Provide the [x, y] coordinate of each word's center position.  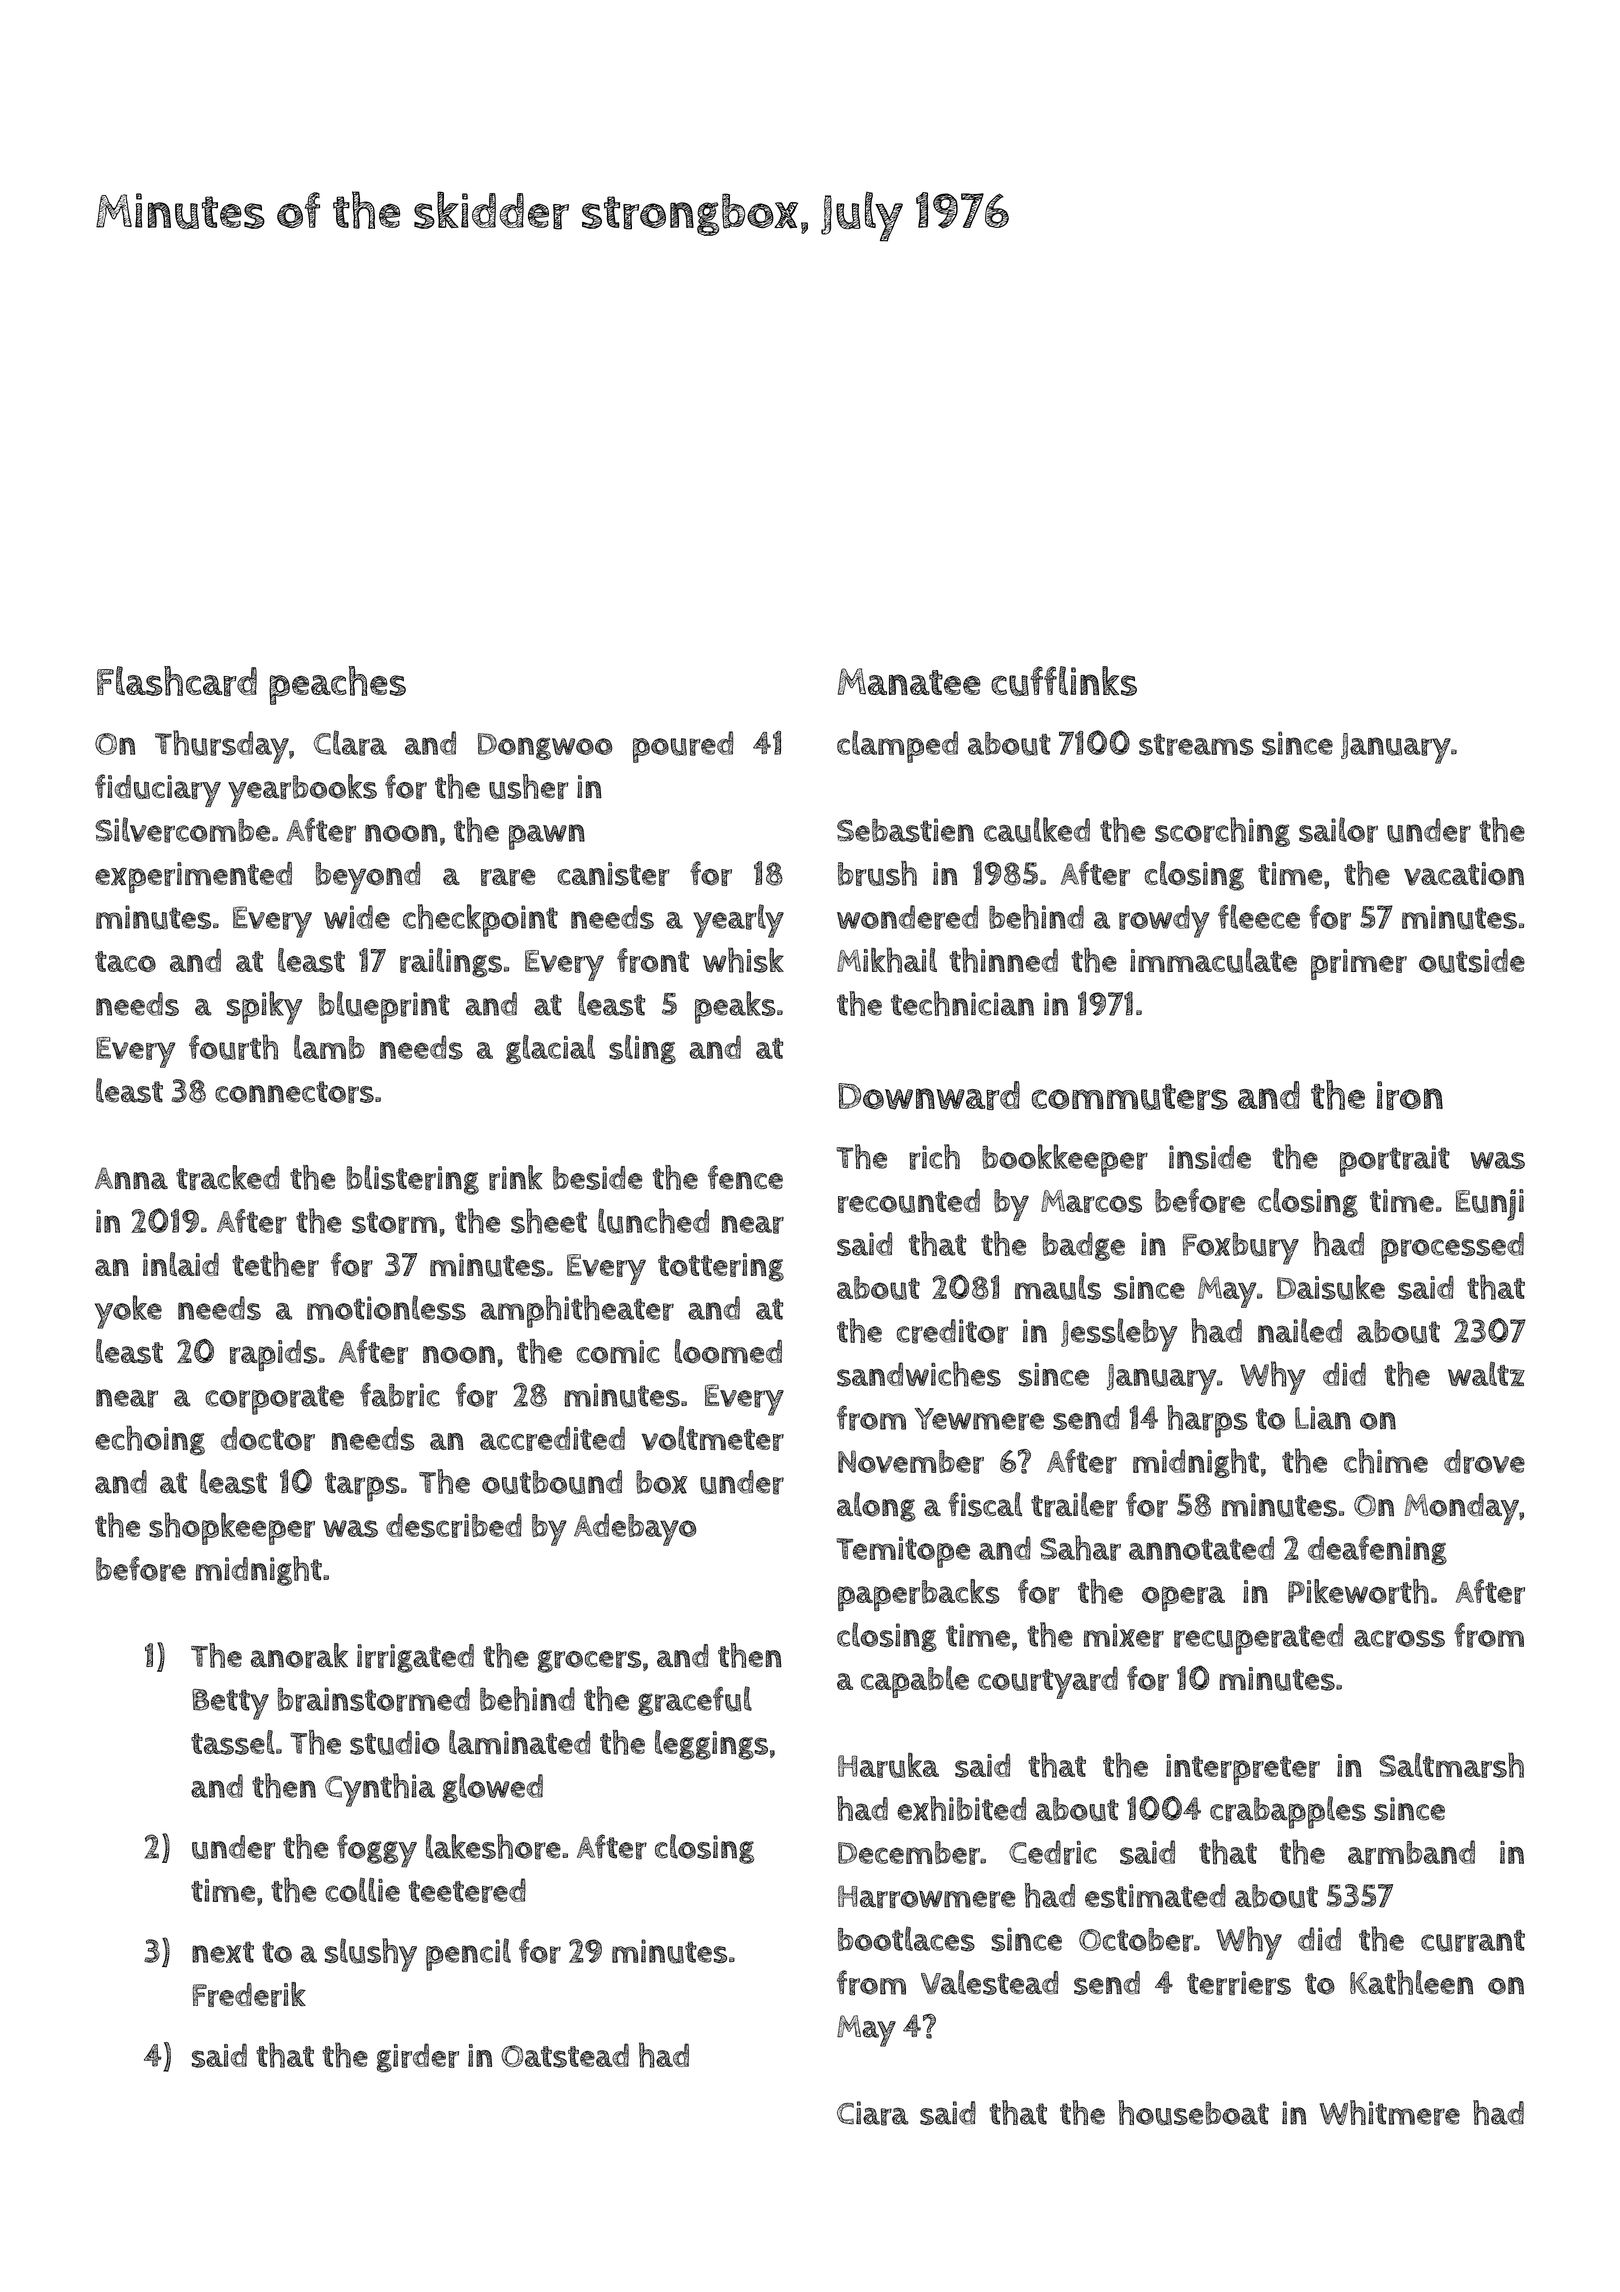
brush [877, 873]
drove [1484, 1461]
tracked [227, 1177]
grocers [589, 1661]
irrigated [415, 1658]
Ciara [873, 2113]
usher [529, 786]
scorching [1222, 832]
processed [1452, 1248]
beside [598, 1178]
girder [417, 2058]
